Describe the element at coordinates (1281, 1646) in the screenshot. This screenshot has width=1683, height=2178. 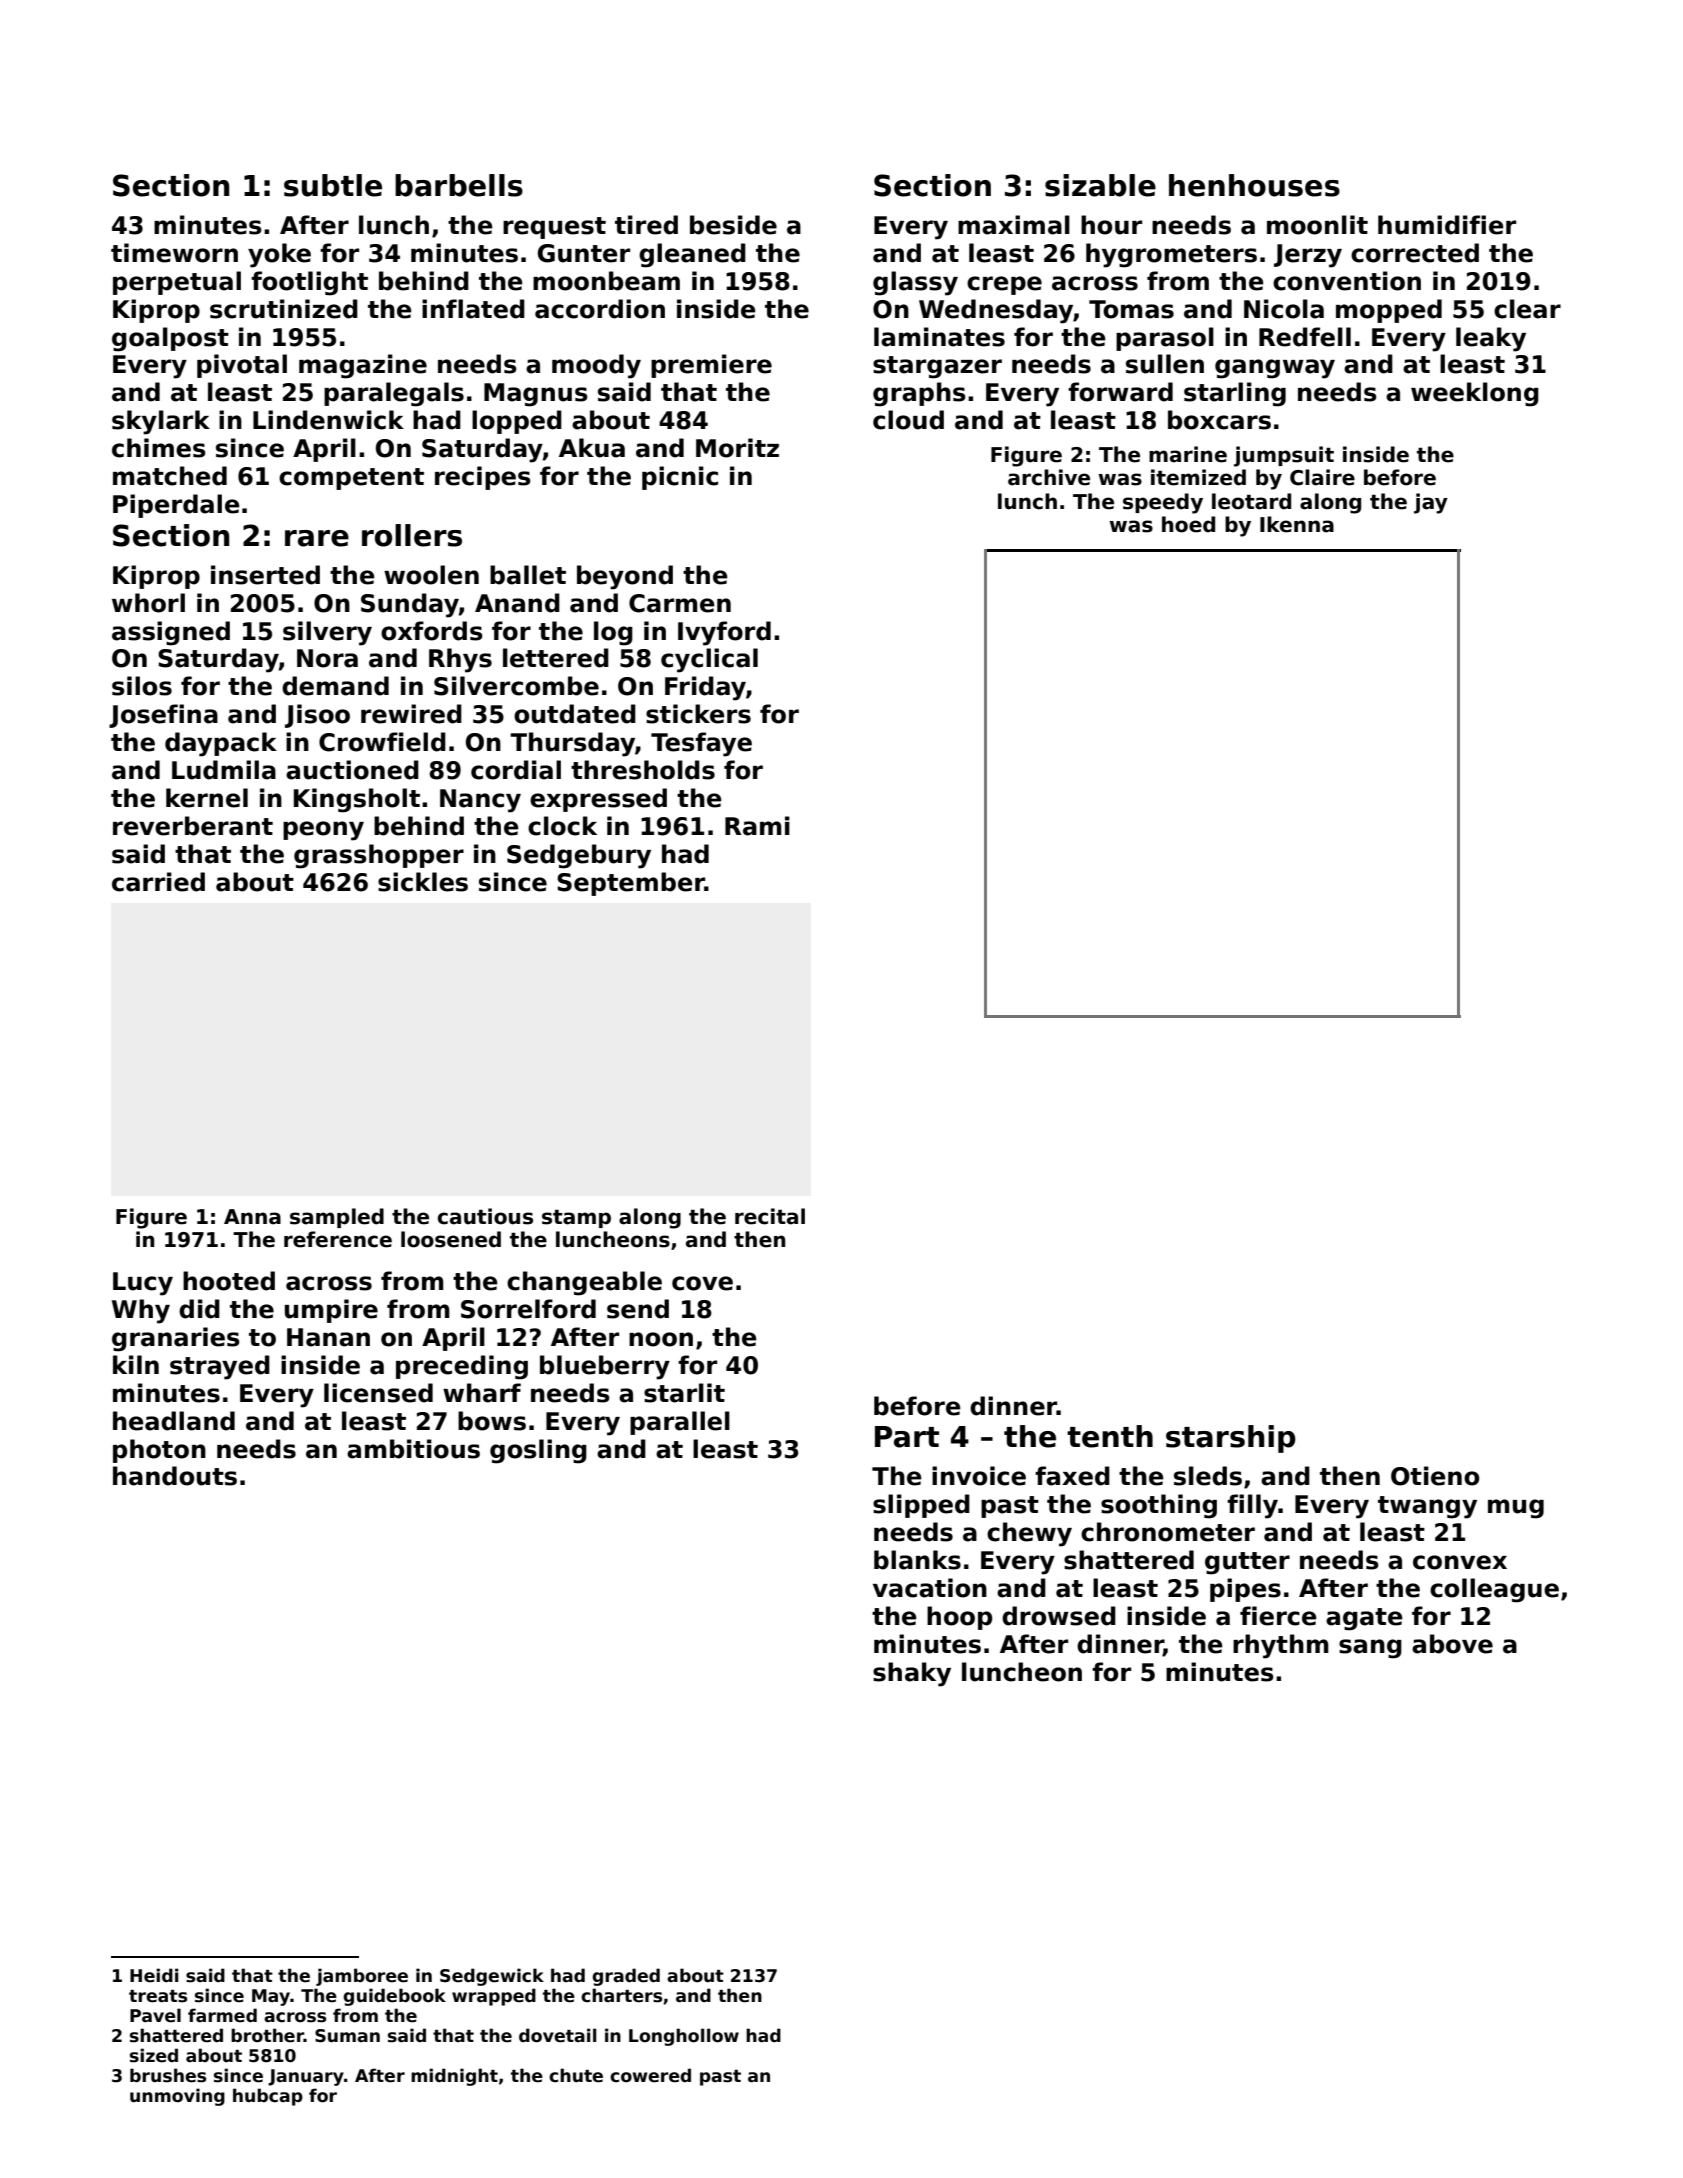
I see `rhythm` at that location.
